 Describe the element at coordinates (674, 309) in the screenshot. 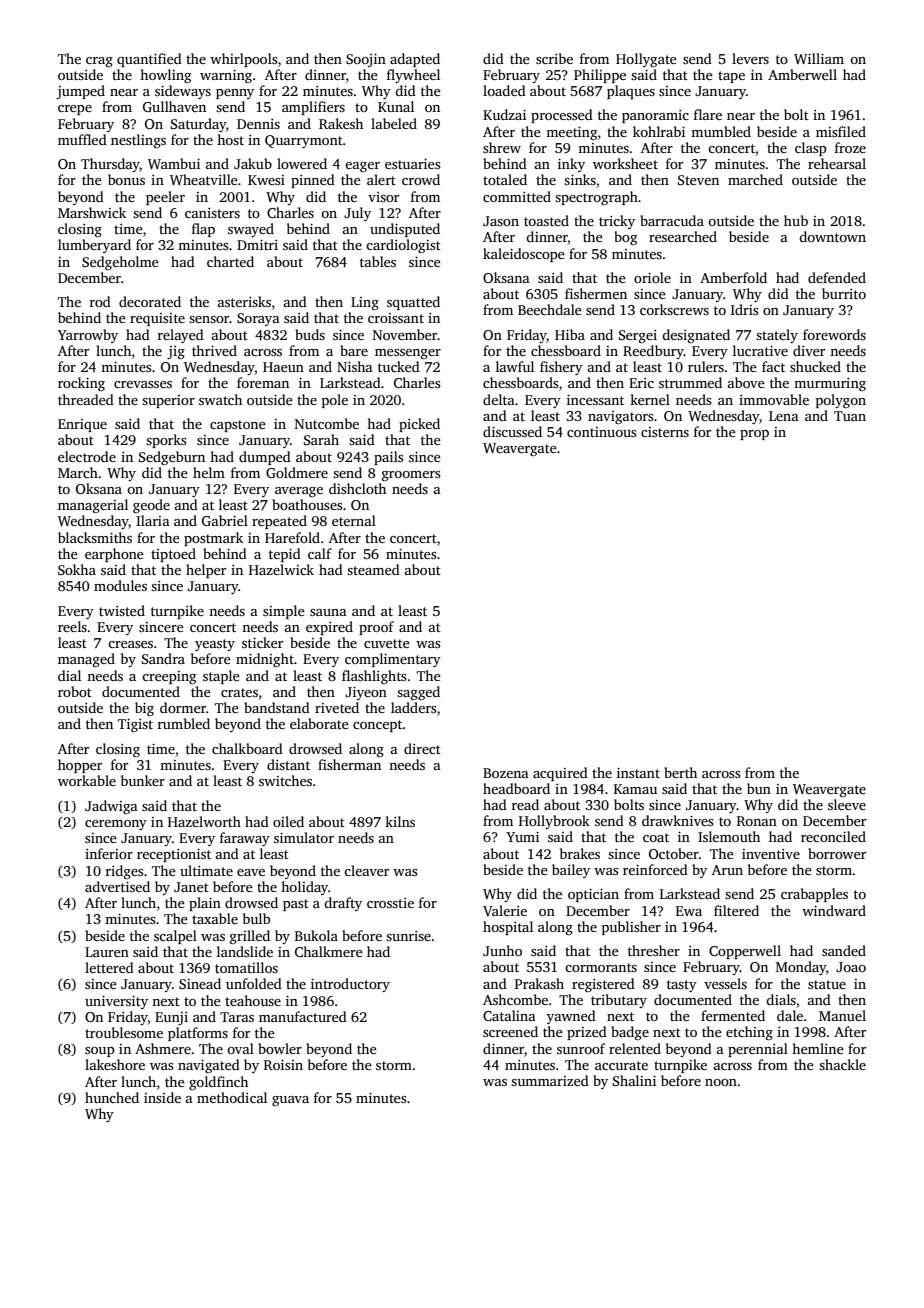

I see `corkscrews` at that location.
